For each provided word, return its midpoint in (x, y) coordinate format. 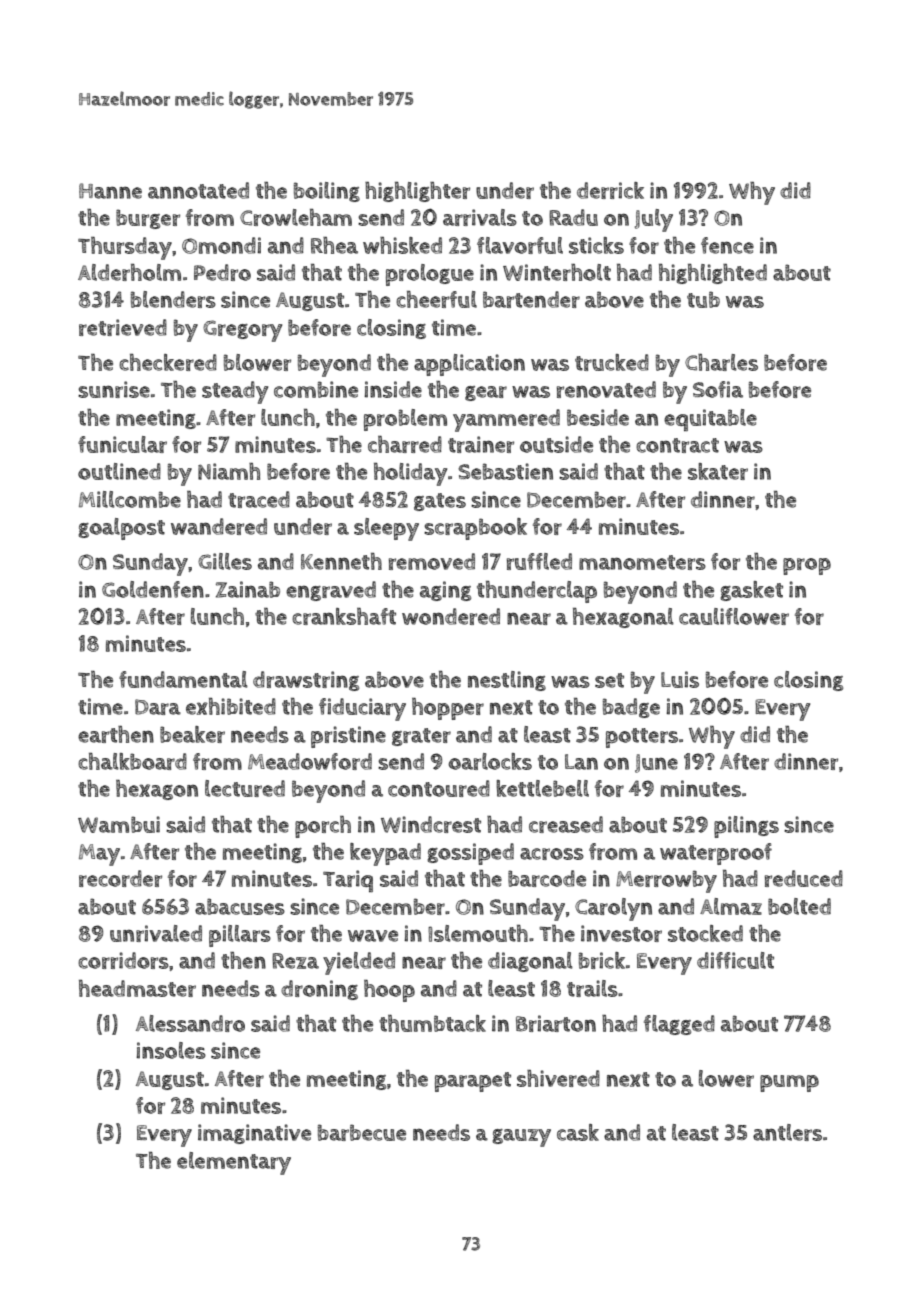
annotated (198, 190)
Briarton (556, 1023)
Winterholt (557, 272)
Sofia (718, 389)
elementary (234, 1163)
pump (789, 1083)
